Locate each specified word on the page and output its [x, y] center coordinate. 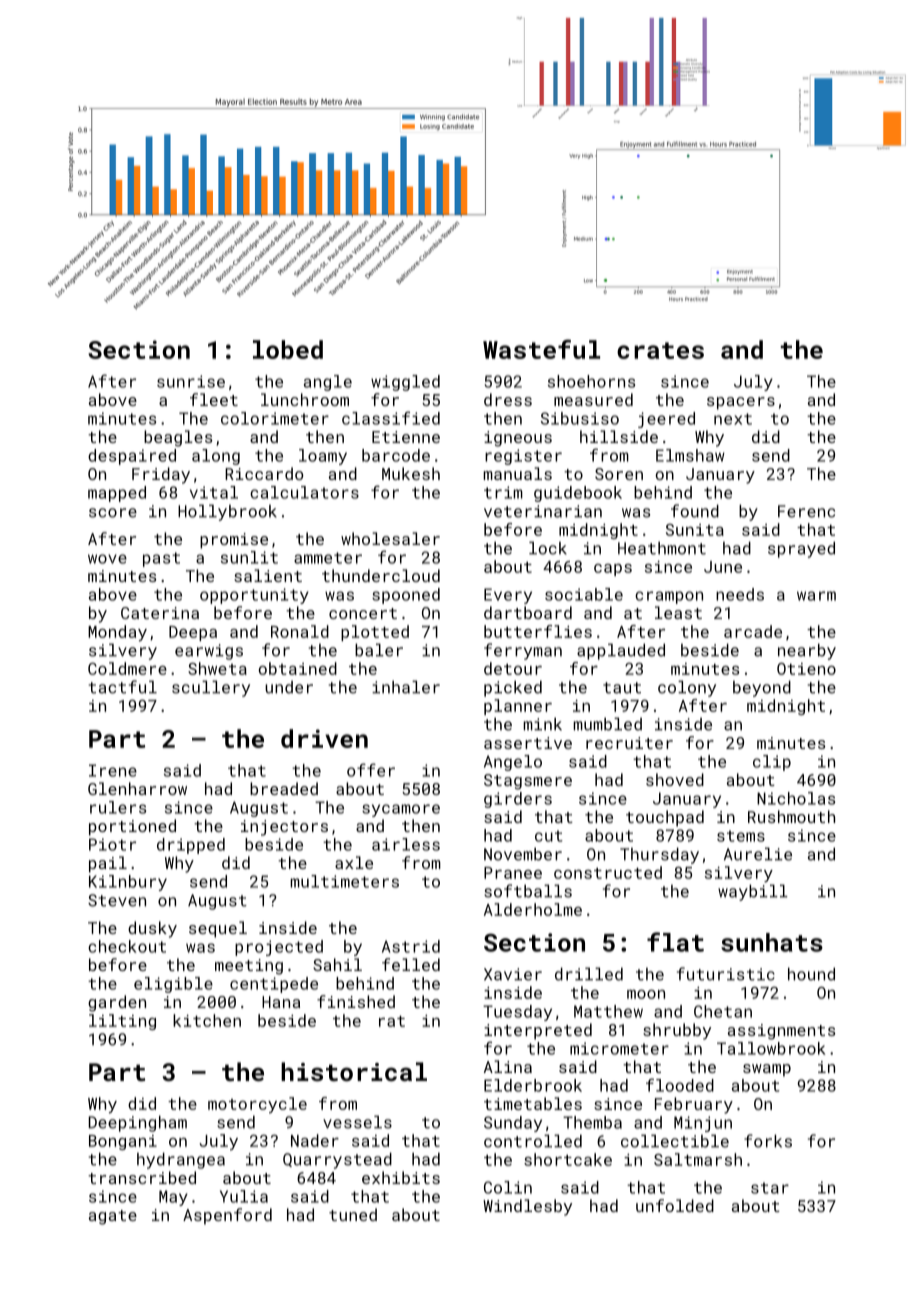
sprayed [801, 549]
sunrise [191, 381]
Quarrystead [337, 1160]
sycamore [401, 810]
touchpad [665, 818]
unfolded [675, 1205]
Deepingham [138, 1123]
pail [108, 864]
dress [508, 399]
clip [772, 763]
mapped [117, 494]
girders [518, 800]
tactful [123, 687]
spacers [741, 403]
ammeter [328, 558]
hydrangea [181, 1160]
